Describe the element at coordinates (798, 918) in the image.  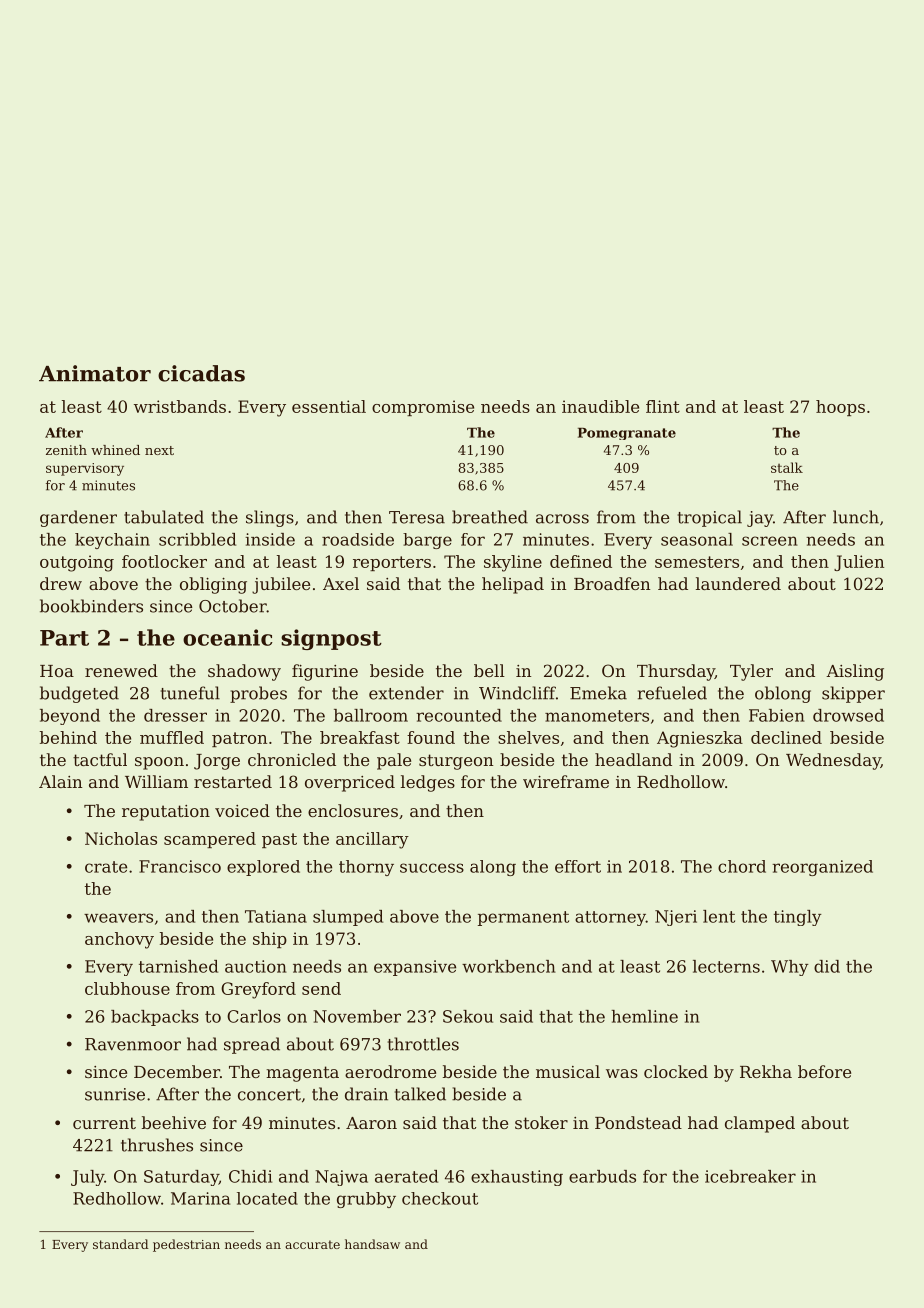
I see `tingly` at that location.
